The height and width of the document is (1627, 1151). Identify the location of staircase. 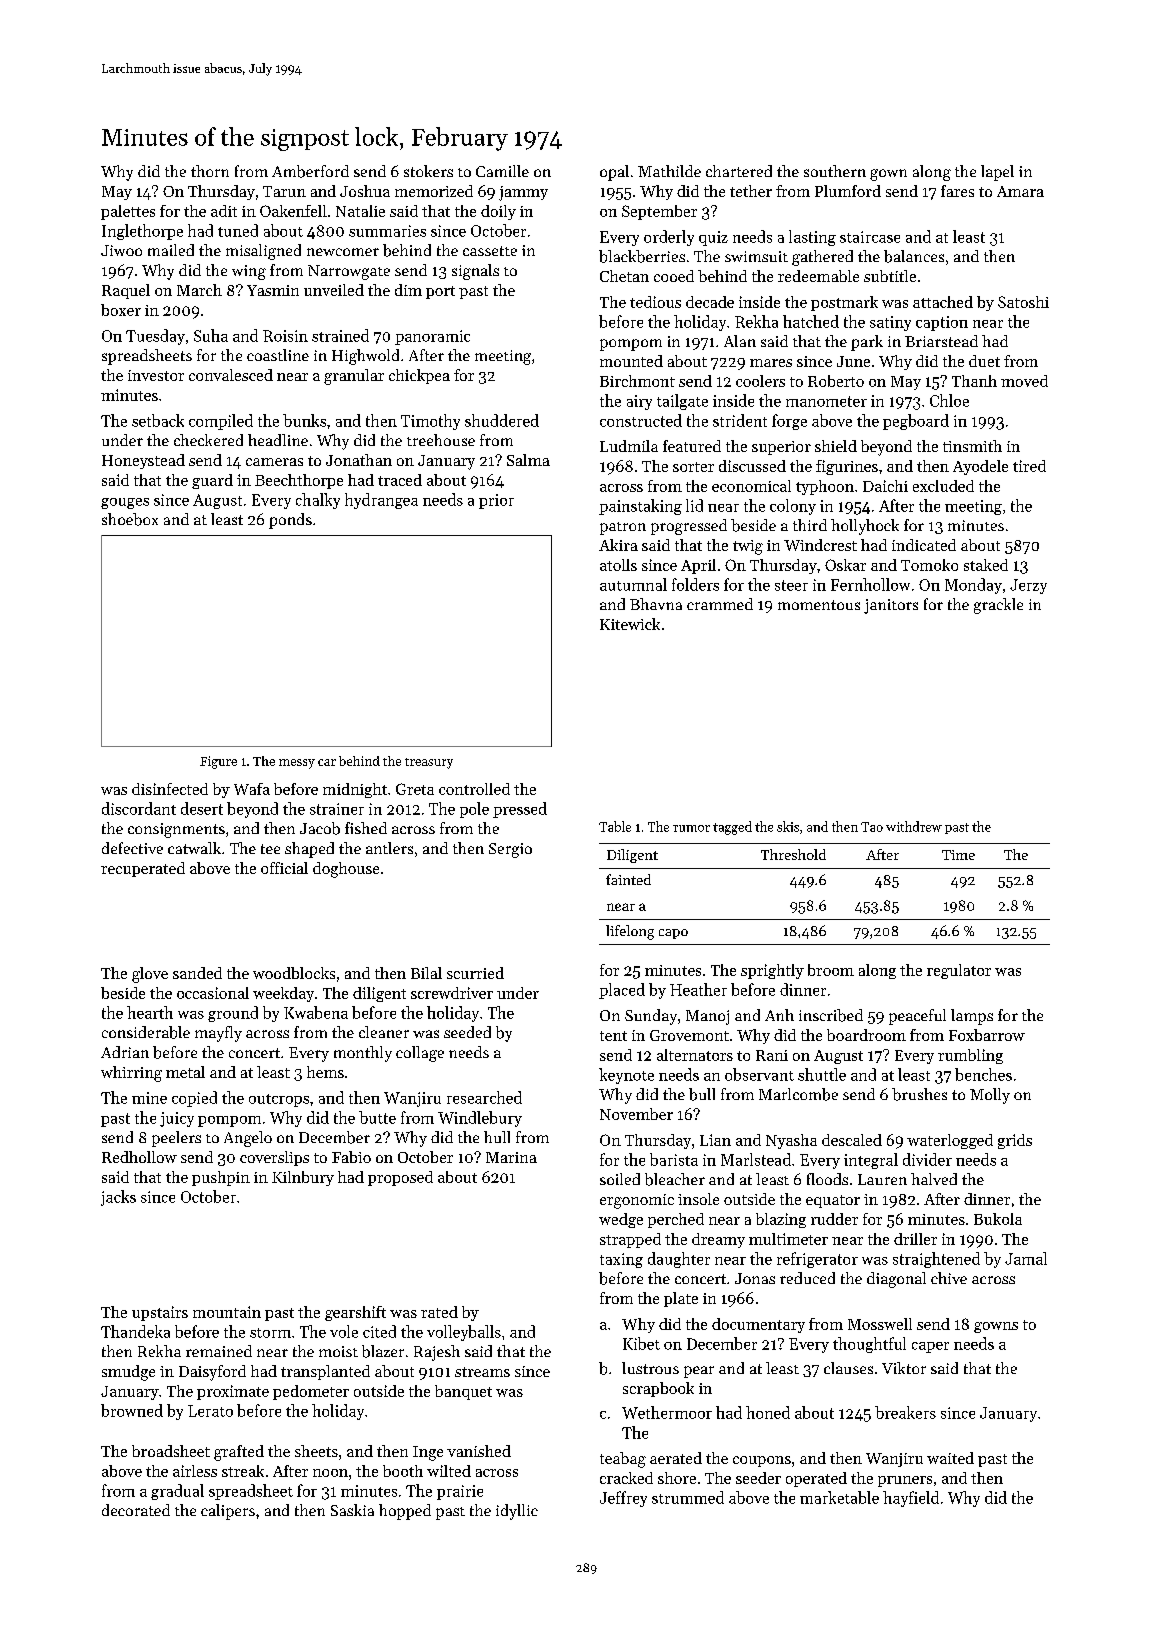
(870, 237).
